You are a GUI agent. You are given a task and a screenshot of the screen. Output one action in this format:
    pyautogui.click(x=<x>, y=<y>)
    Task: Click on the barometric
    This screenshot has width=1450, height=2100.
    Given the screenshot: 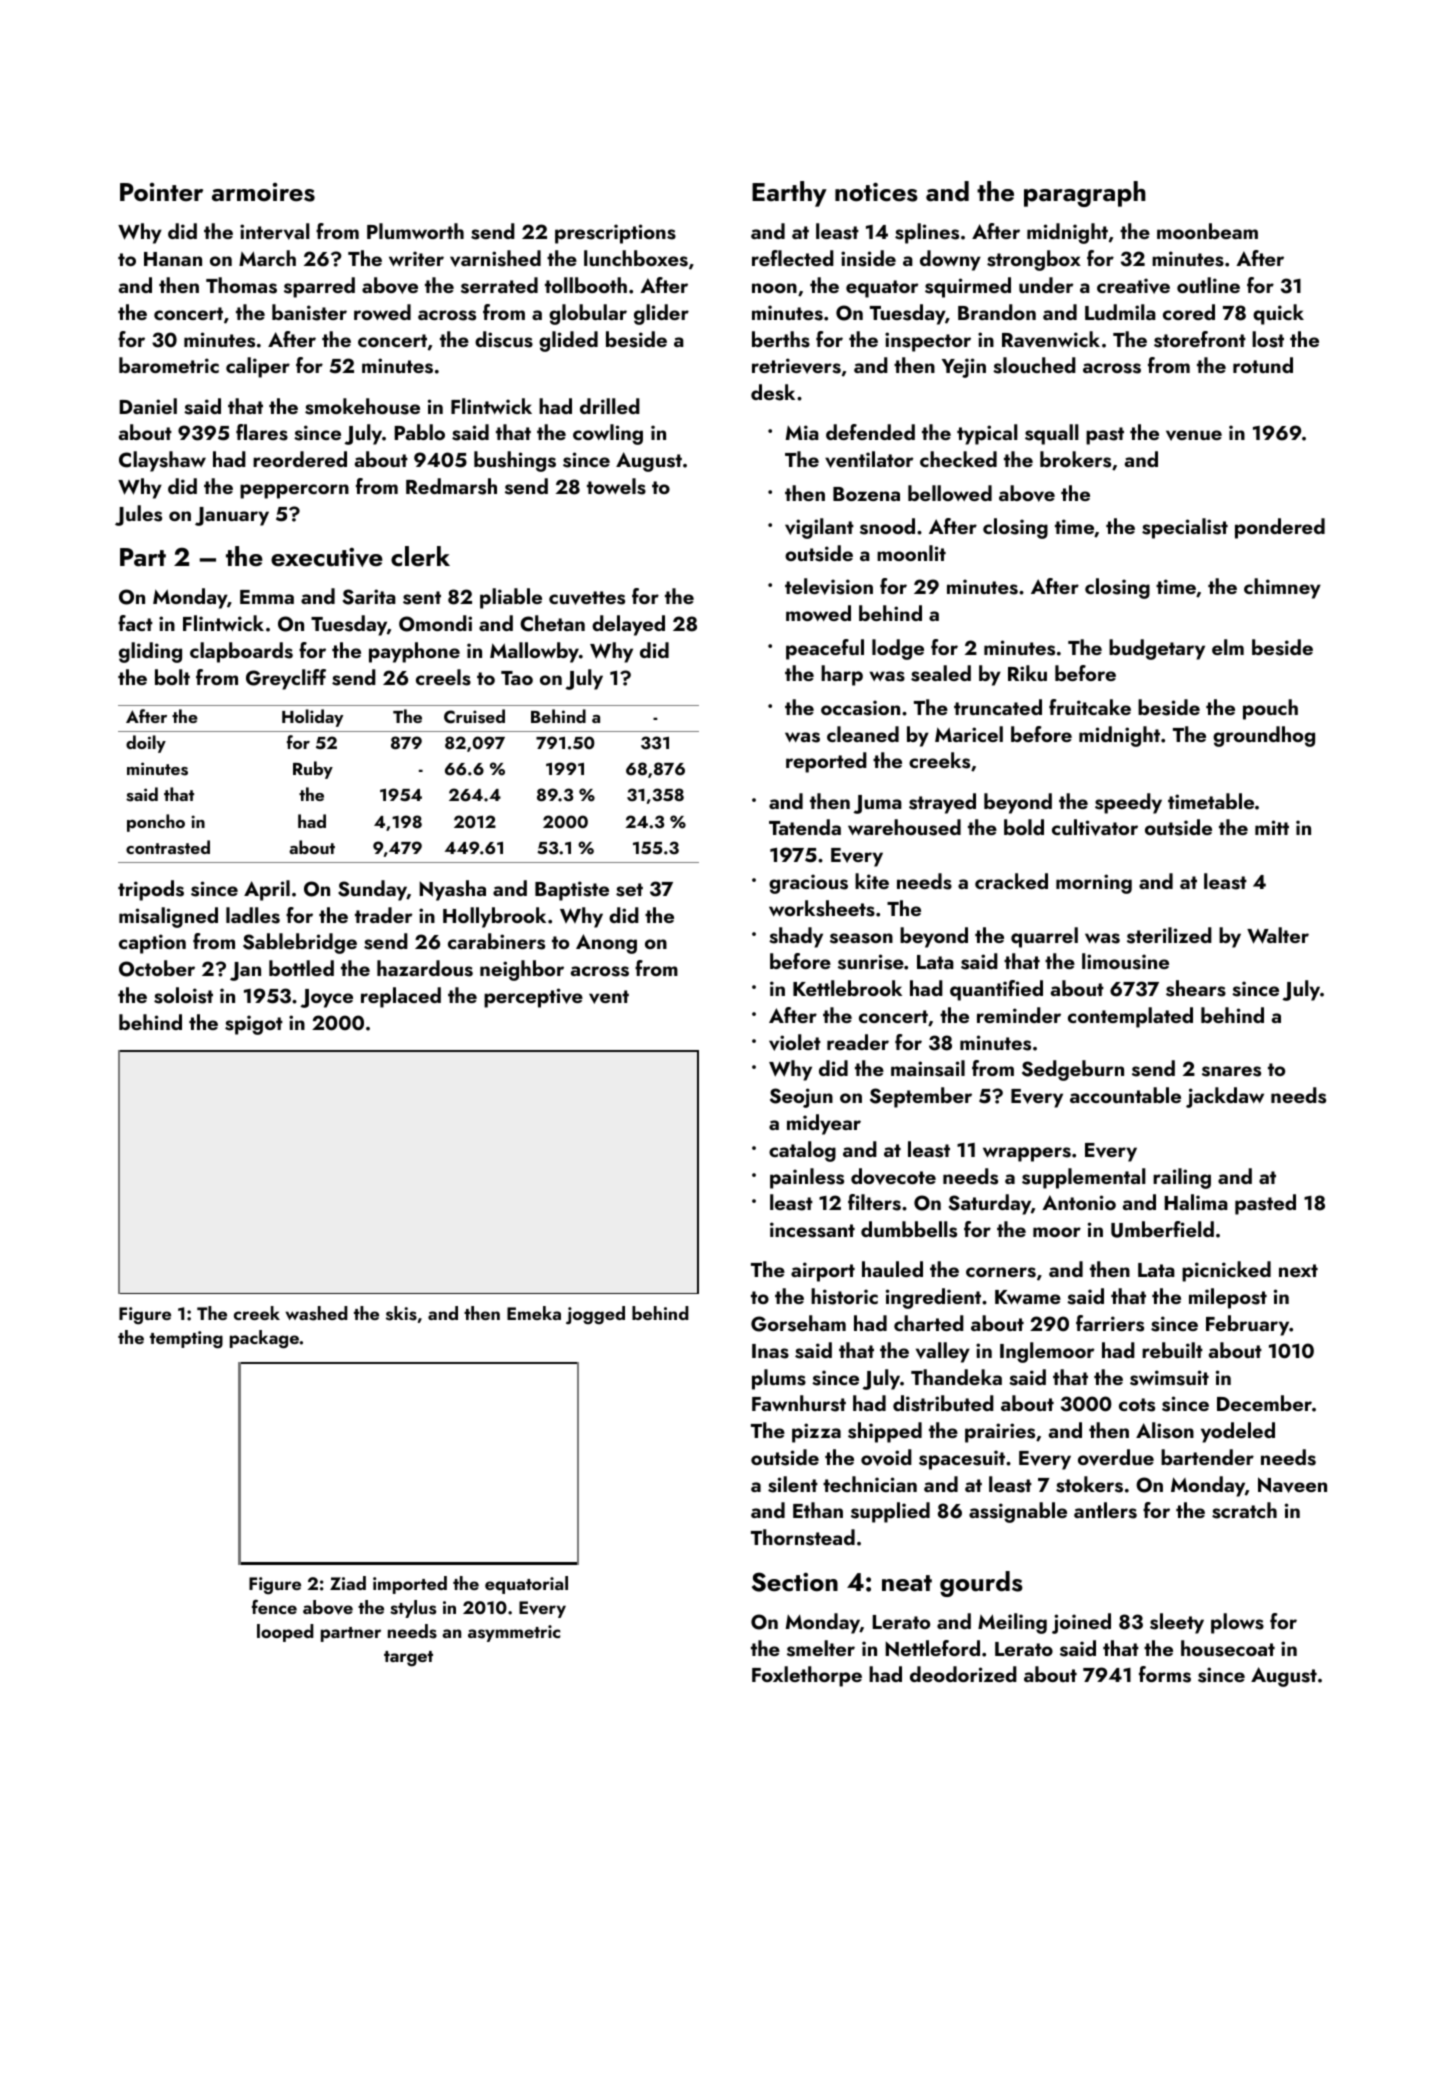 What is the action you would take?
    pyautogui.click(x=169, y=365)
